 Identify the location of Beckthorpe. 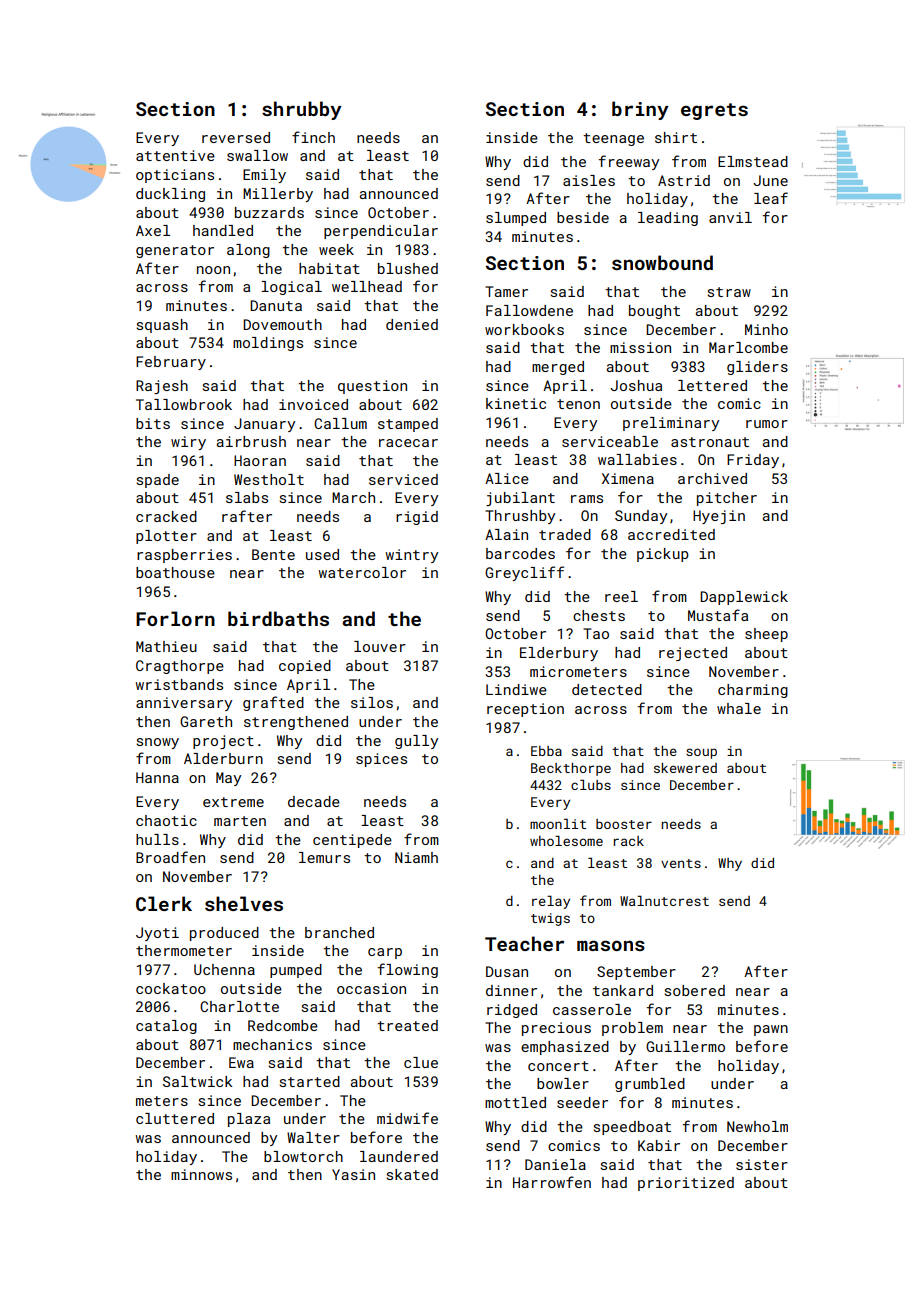
(571, 769).
